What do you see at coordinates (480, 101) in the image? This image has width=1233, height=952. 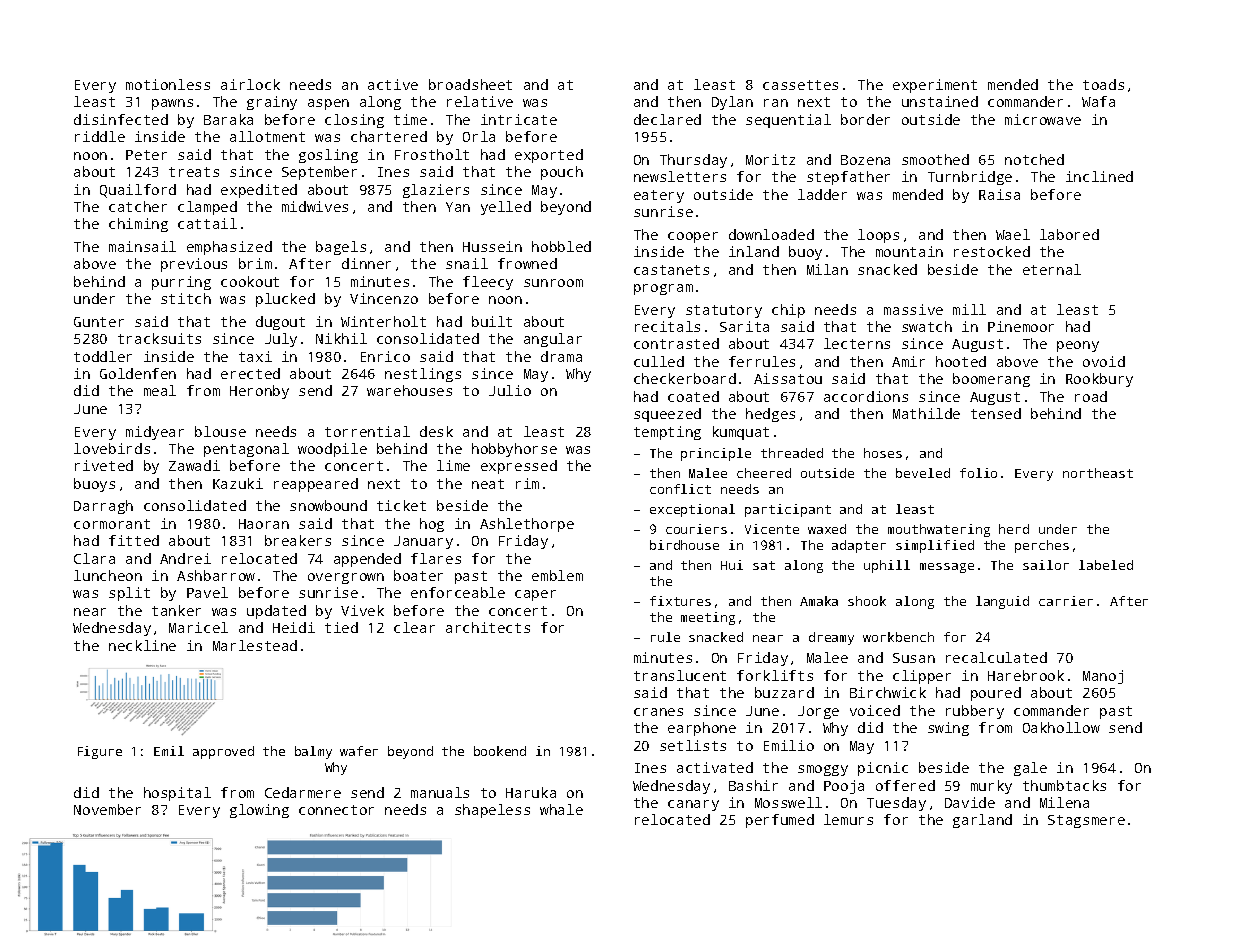 I see `relative` at bounding box center [480, 101].
